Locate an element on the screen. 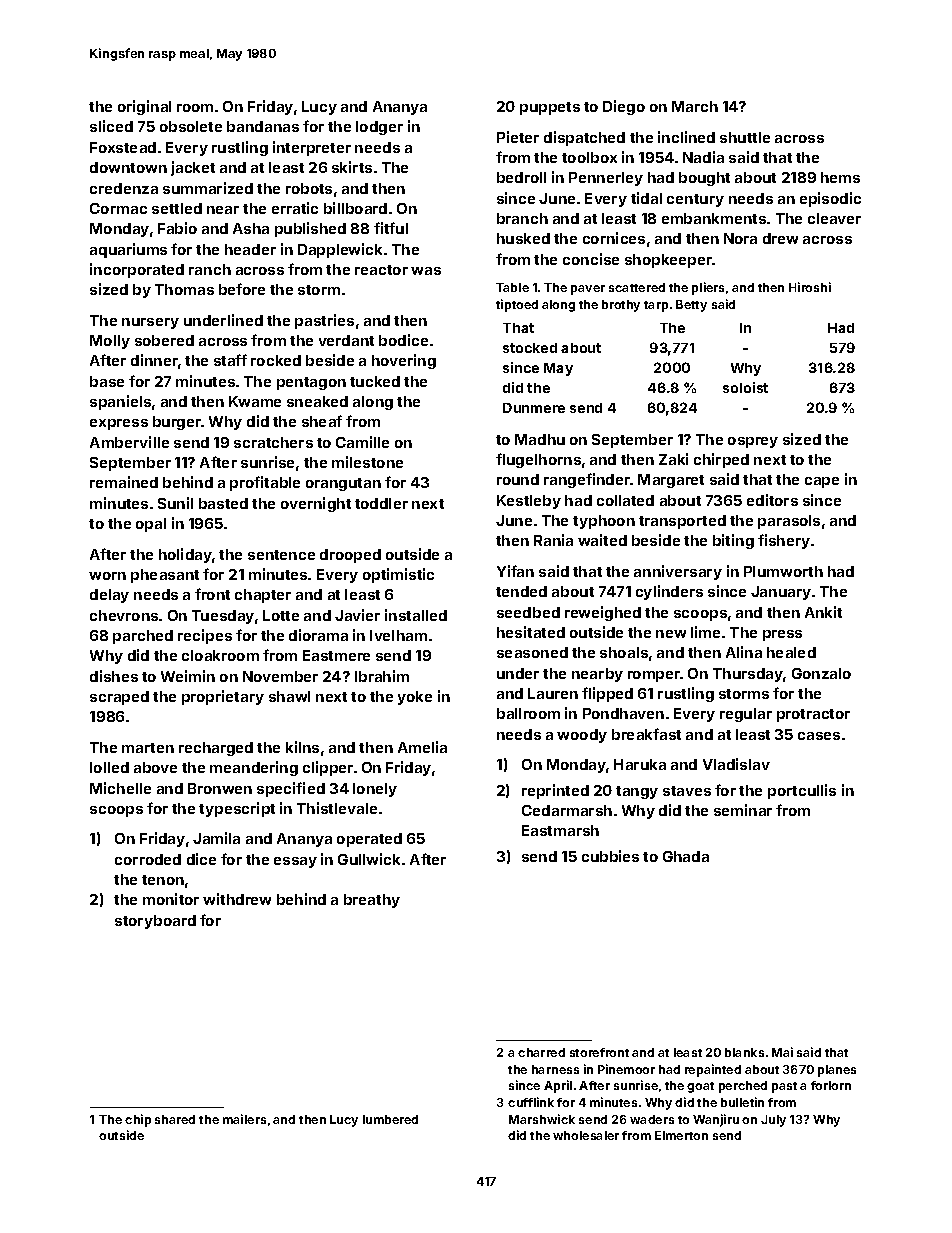  soloist is located at coordinates (745, 387).
